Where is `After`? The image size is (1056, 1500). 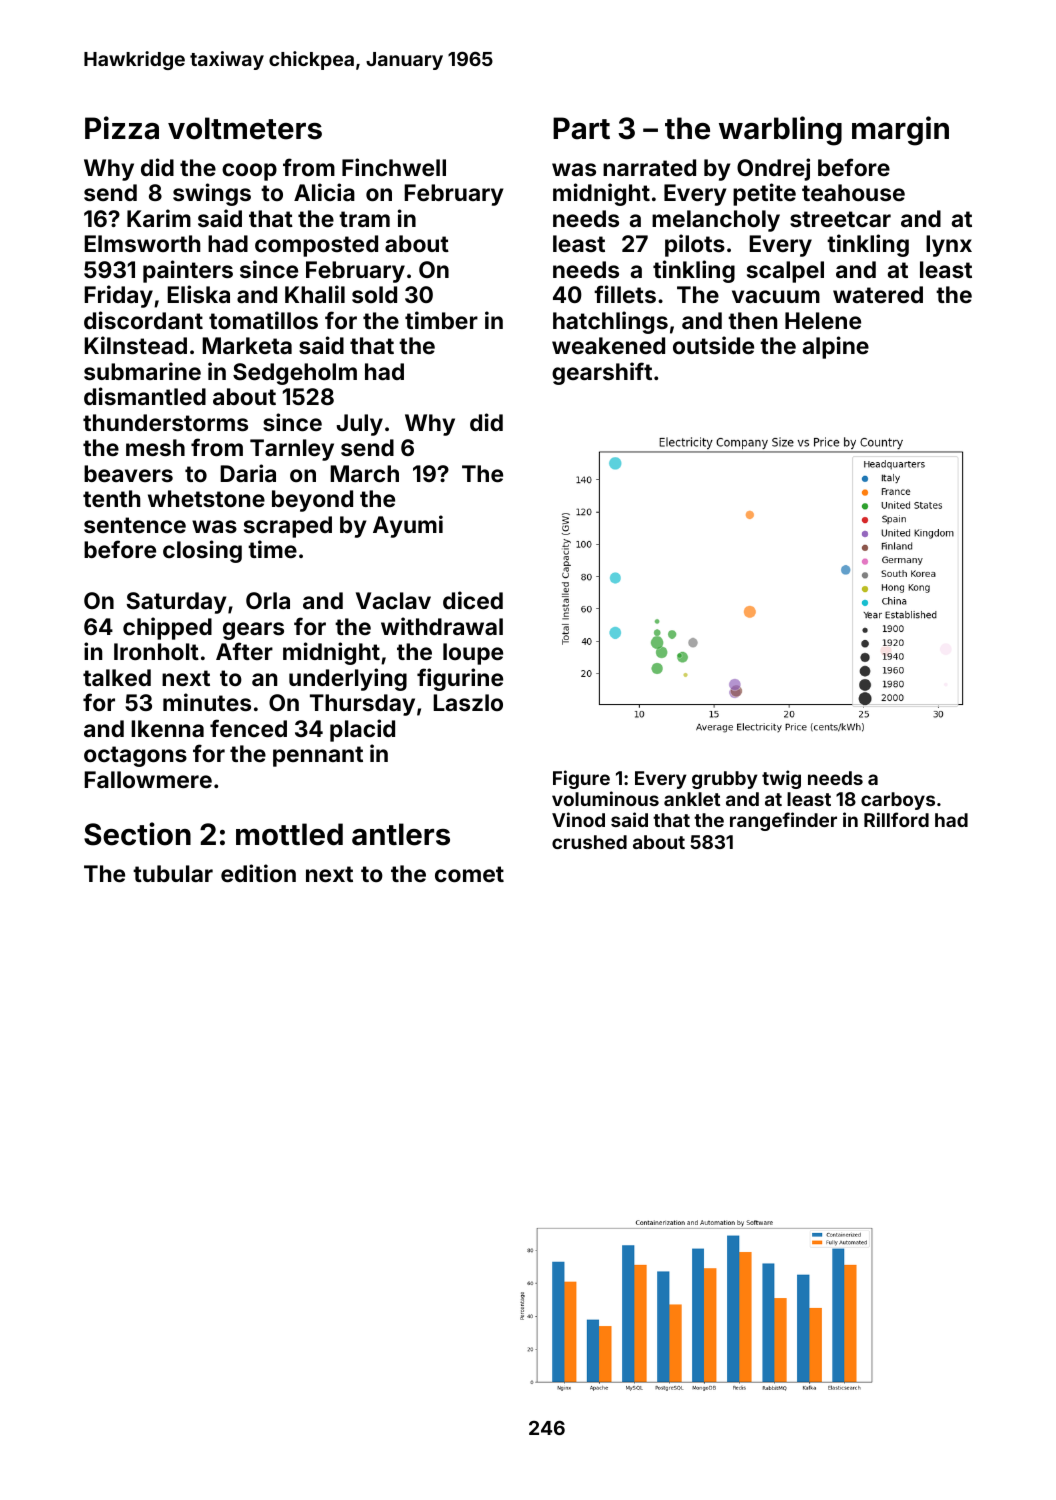
After is located at coordinates (244, 651).
